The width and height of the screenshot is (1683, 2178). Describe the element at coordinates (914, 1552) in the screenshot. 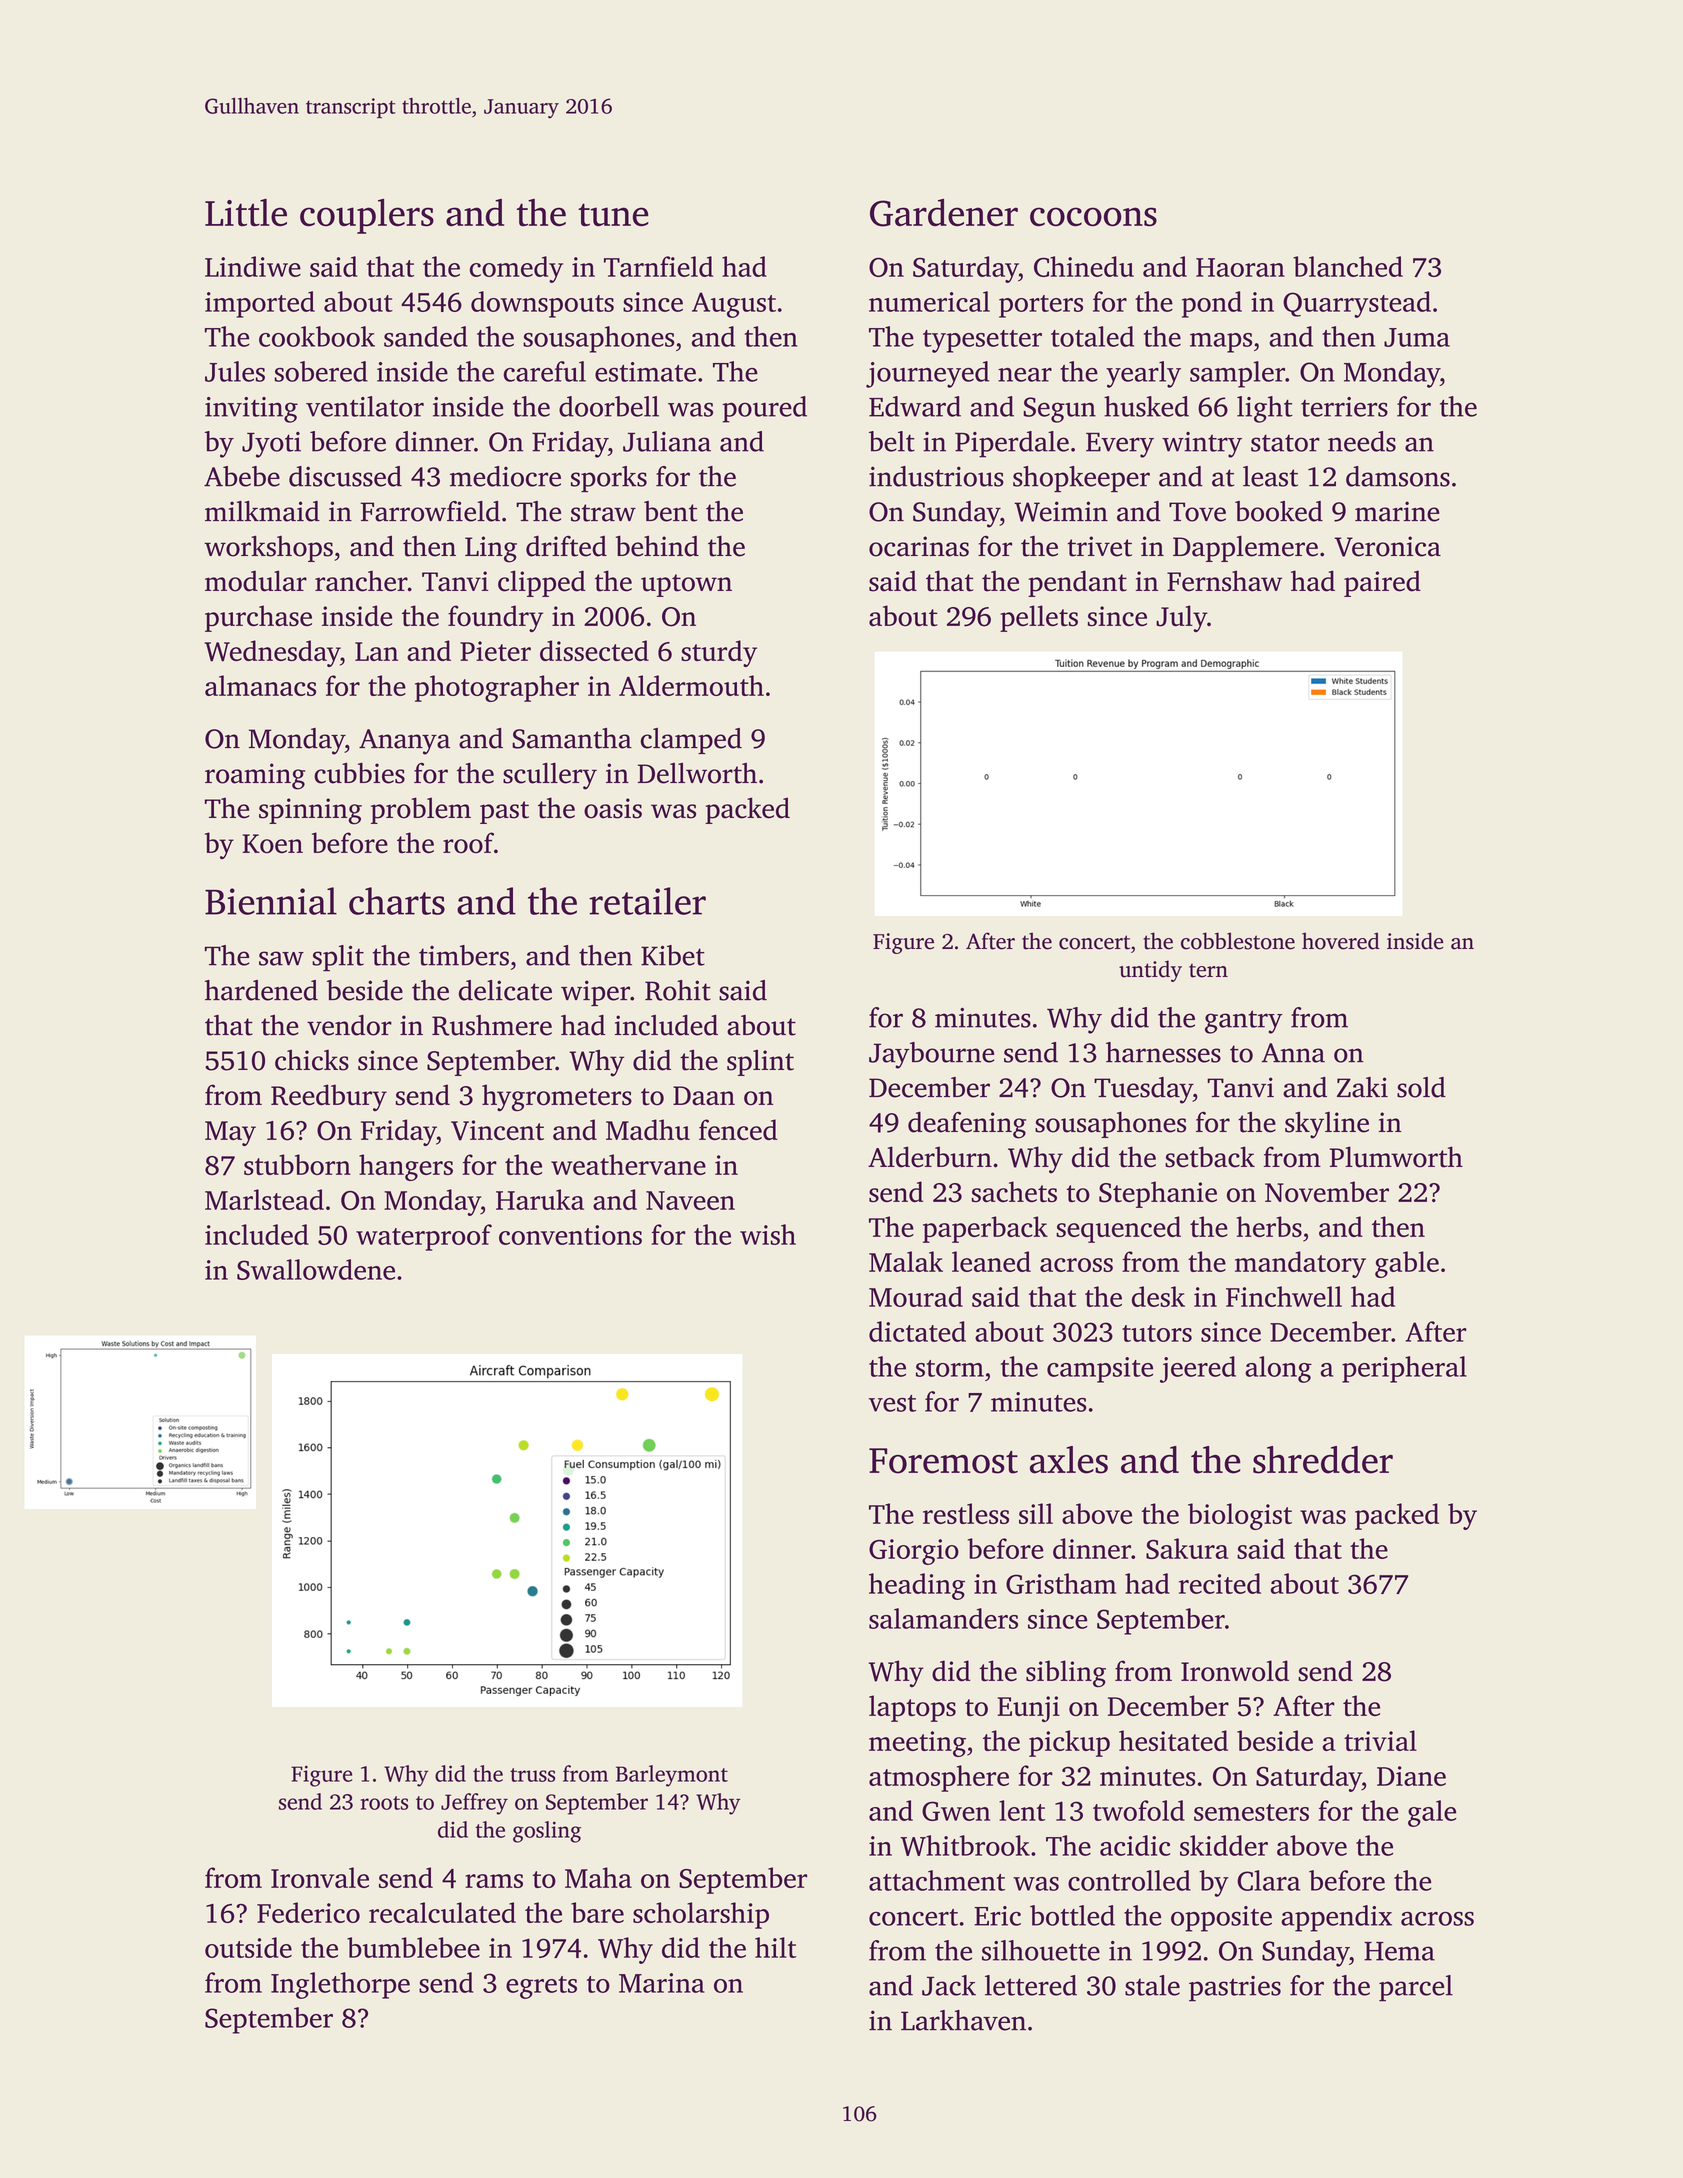

I see `Giorgio` at that location.
